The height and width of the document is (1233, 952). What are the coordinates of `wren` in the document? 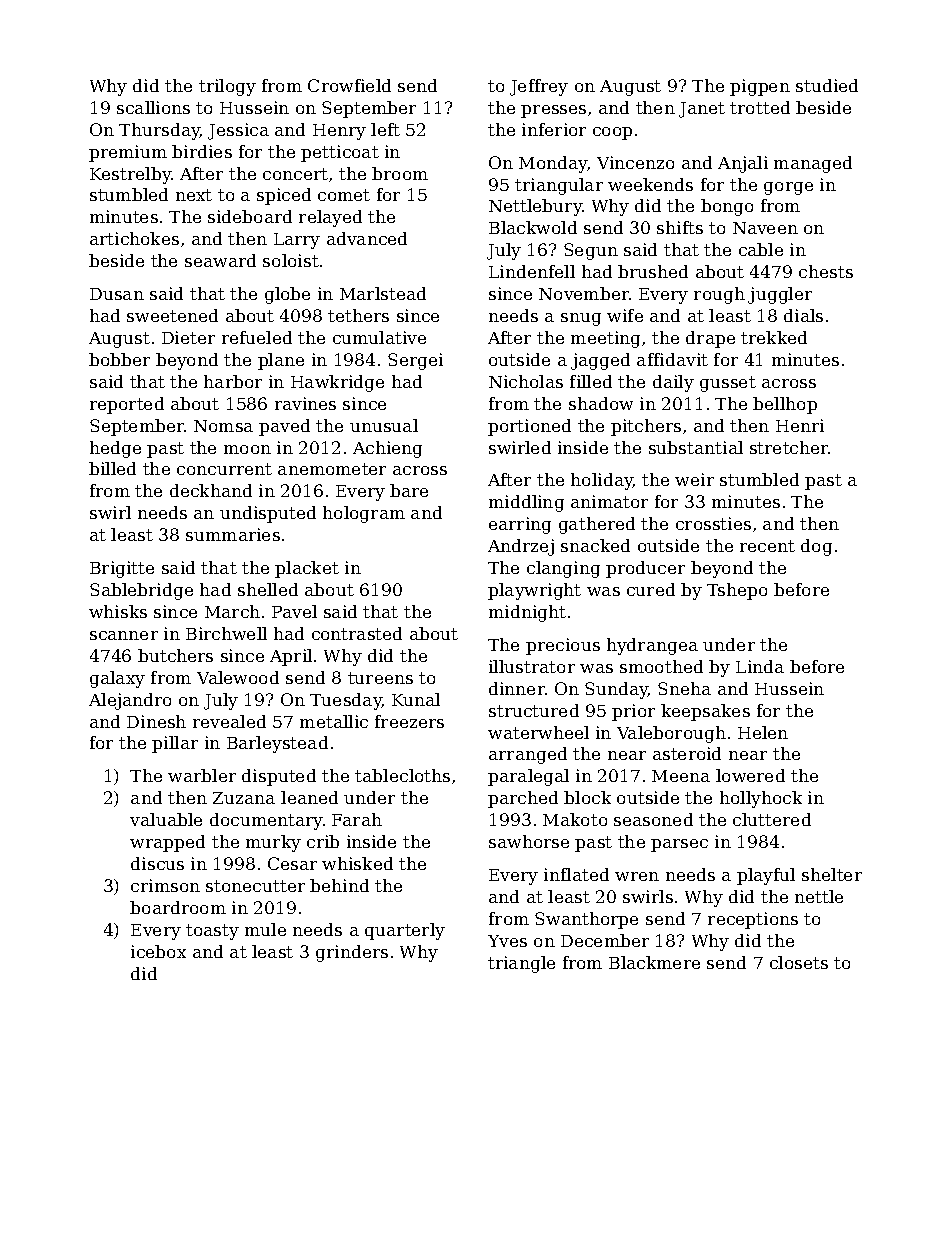 It's located at (637, 876).
